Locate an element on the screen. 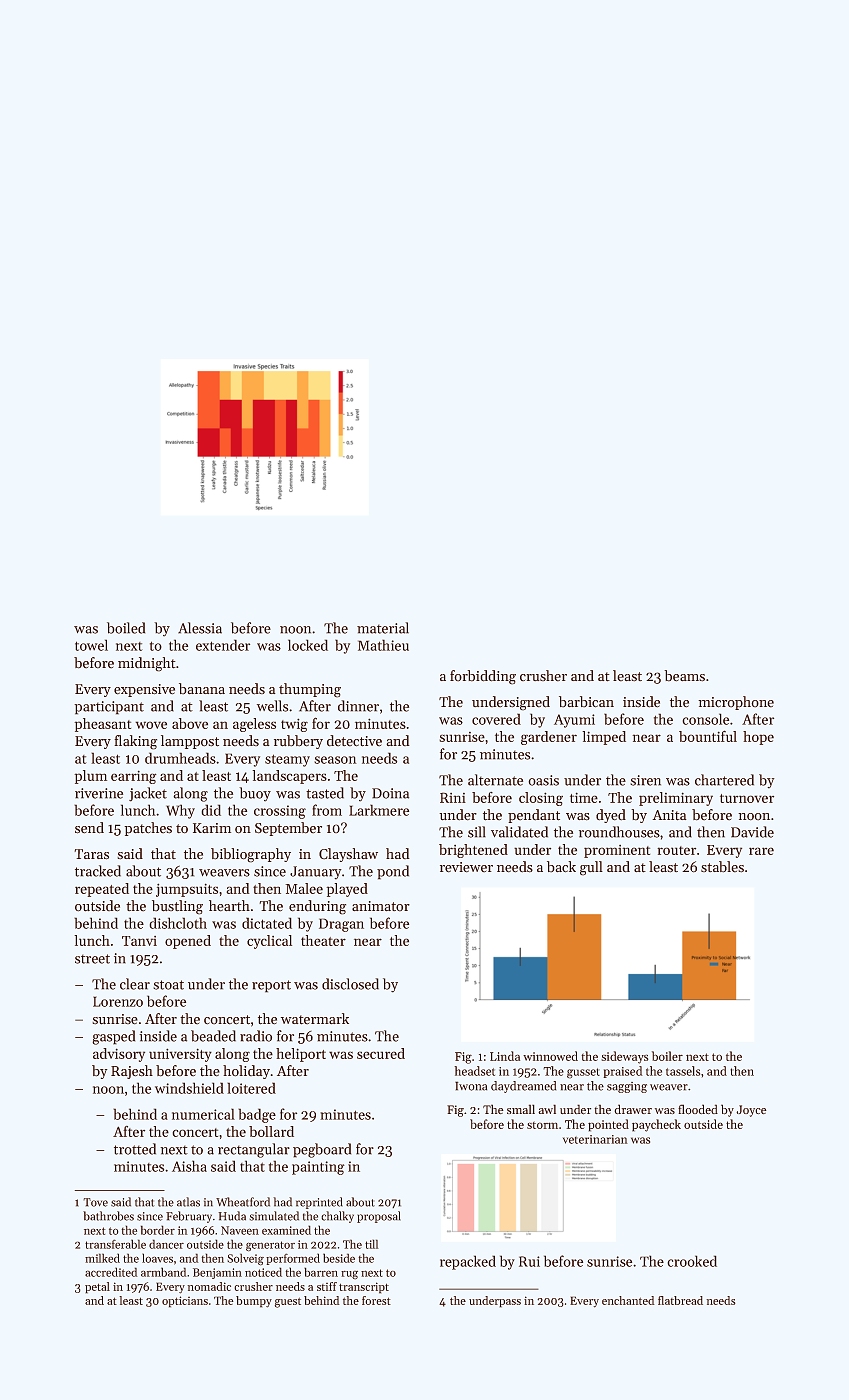 The image size is (849, 1400). Alessia is located at coordinates (200, 628).
